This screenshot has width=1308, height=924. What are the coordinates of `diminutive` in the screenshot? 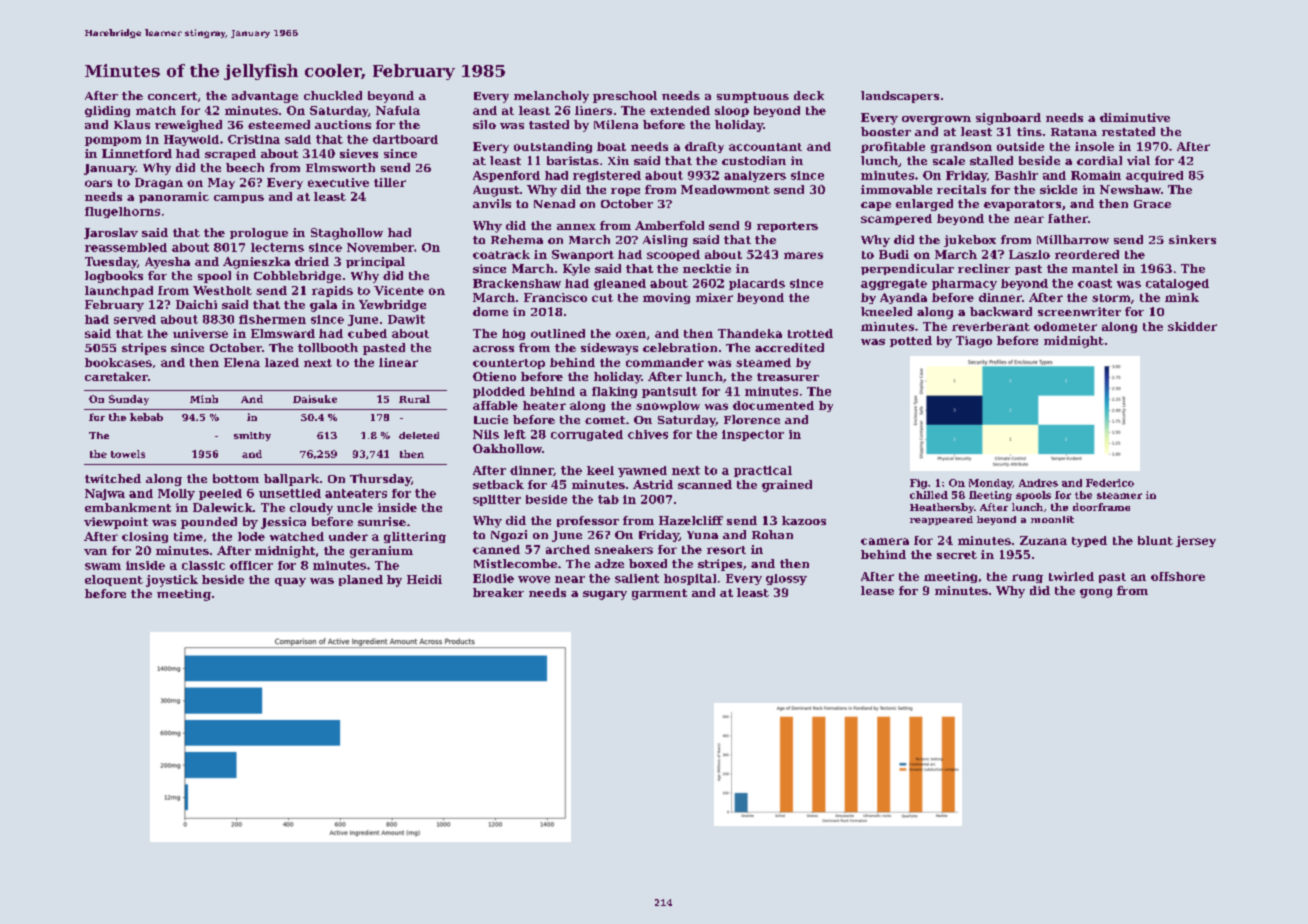 It's located at (1135, 117).
